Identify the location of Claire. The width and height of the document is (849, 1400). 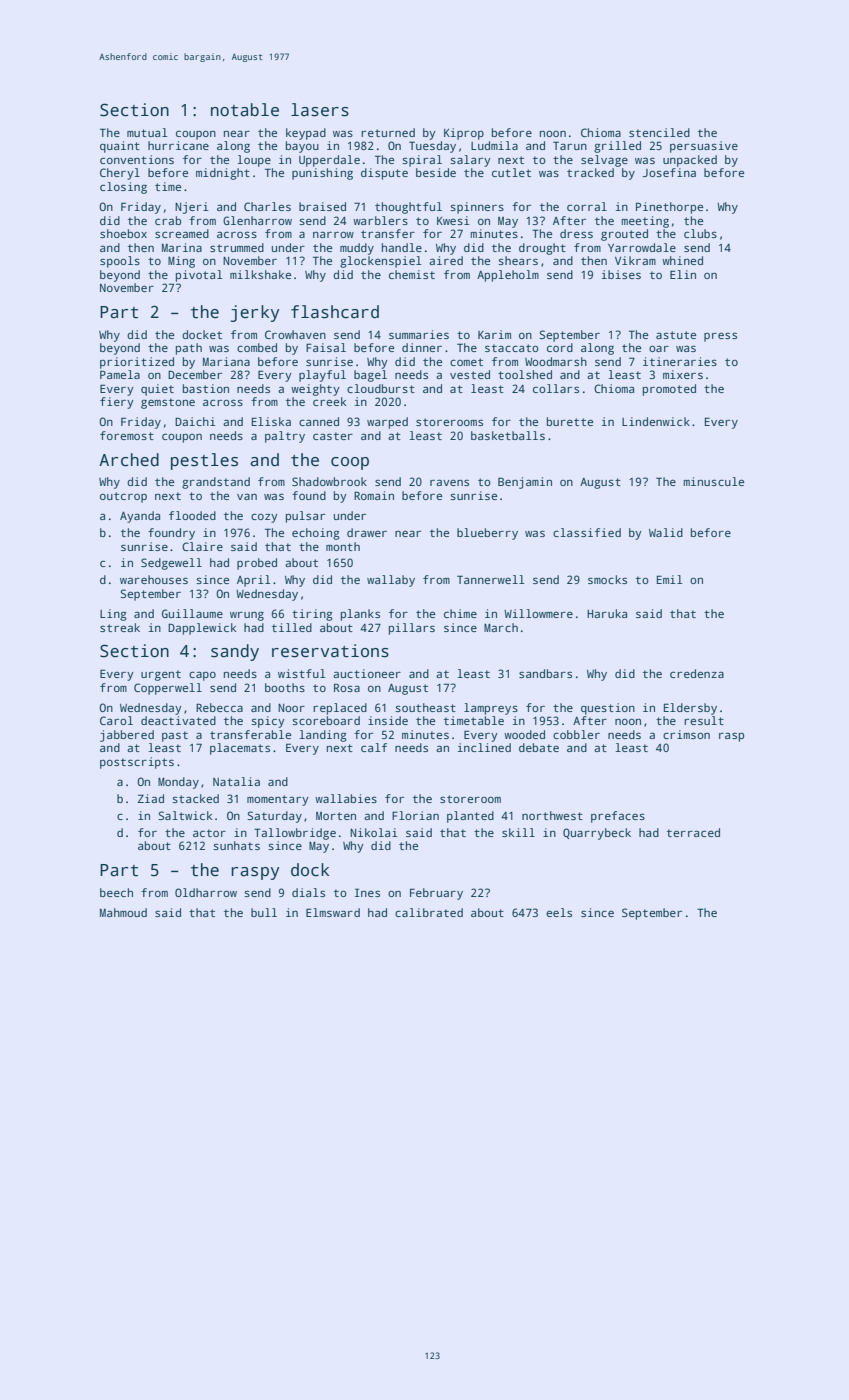
(202, 546).
